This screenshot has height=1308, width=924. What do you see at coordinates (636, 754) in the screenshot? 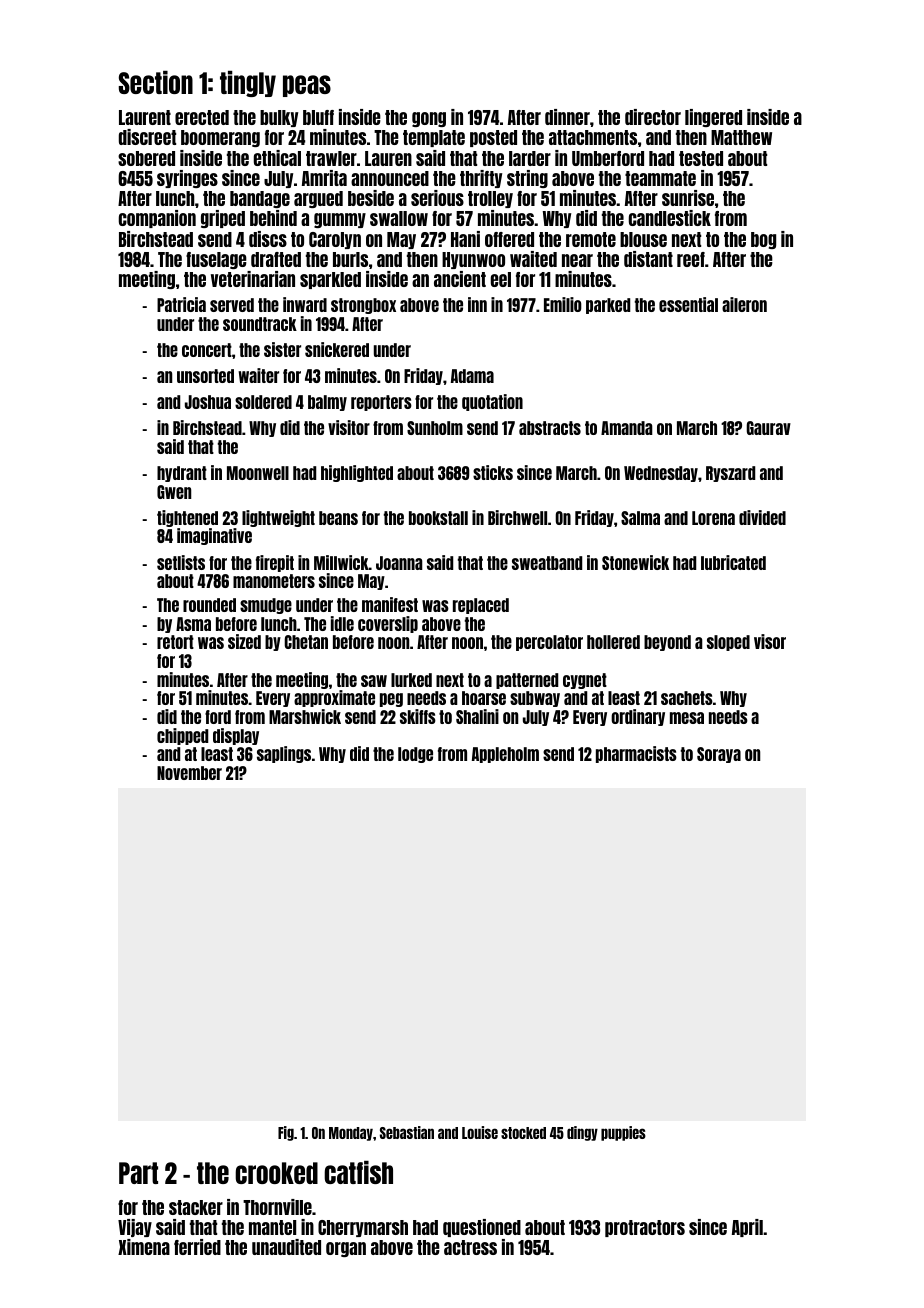
I see `pharmacists` at bounding box center [636, 754].
